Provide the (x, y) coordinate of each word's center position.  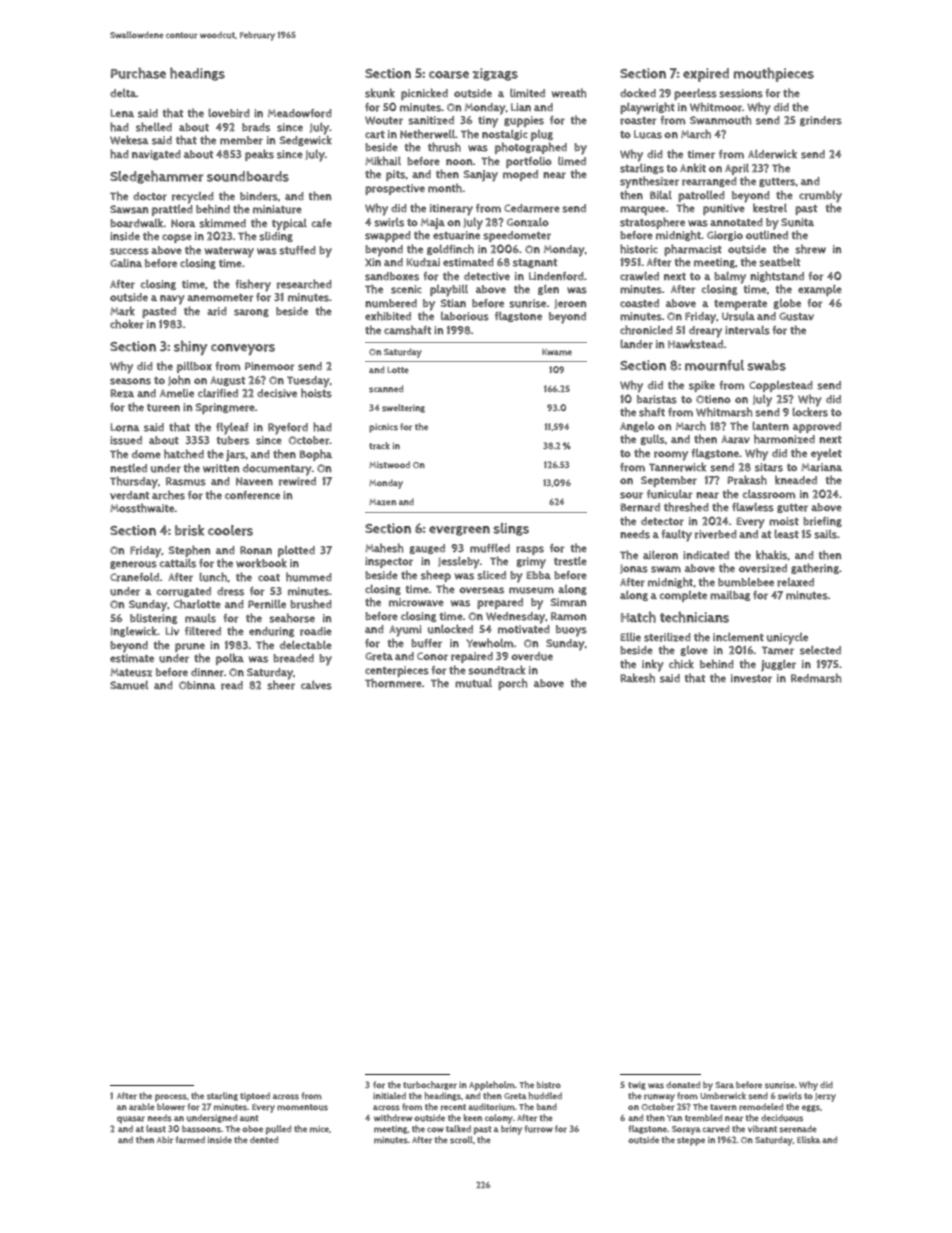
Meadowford (300, 113)
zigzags (495, 74)
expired (706, 75)
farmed (190, 1140)
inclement (738, 637)
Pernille (267, 604)
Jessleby (459, 563)
